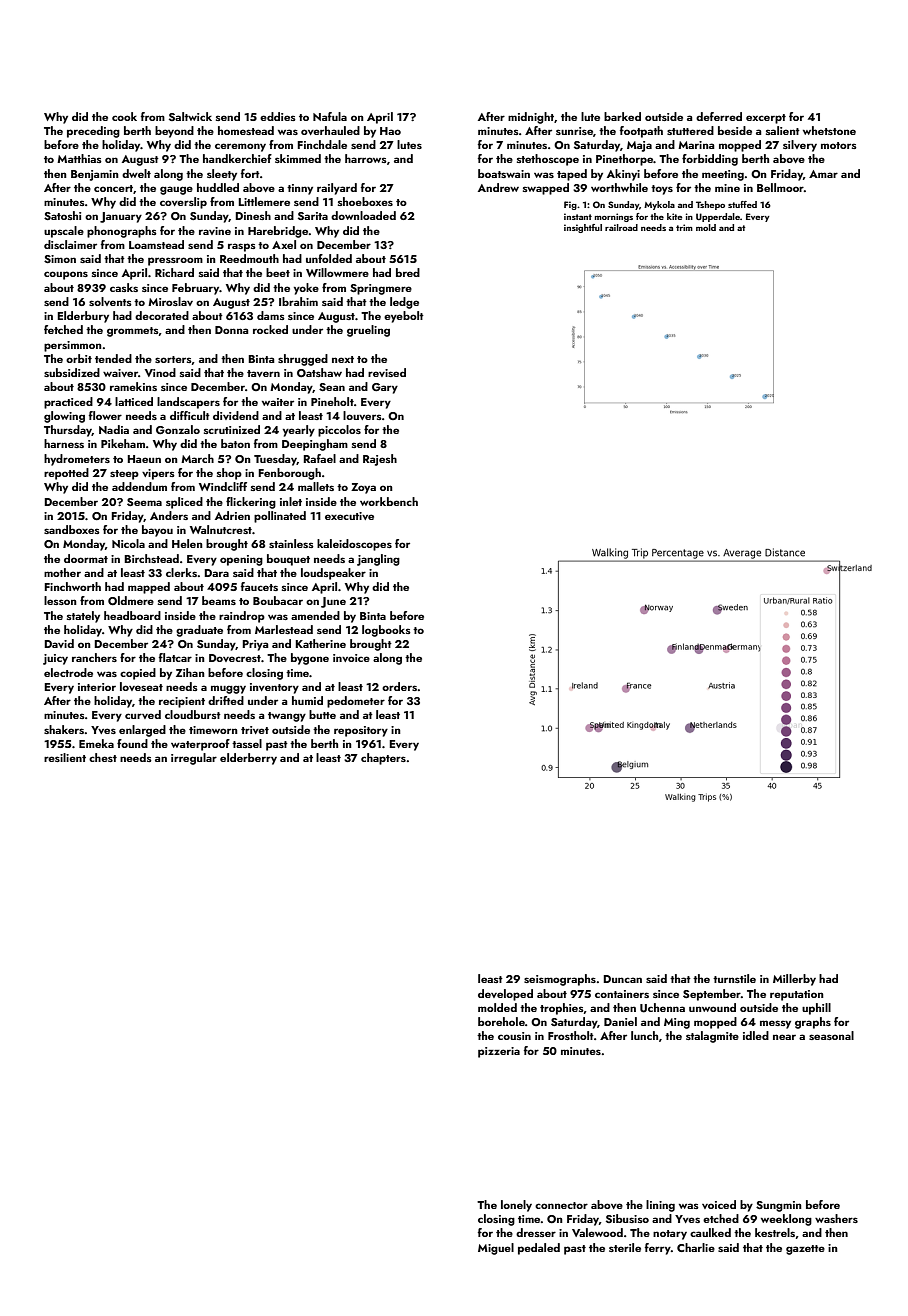 This page has width=908, height=1316. I want to click on excerpt, so click(766, 119).
